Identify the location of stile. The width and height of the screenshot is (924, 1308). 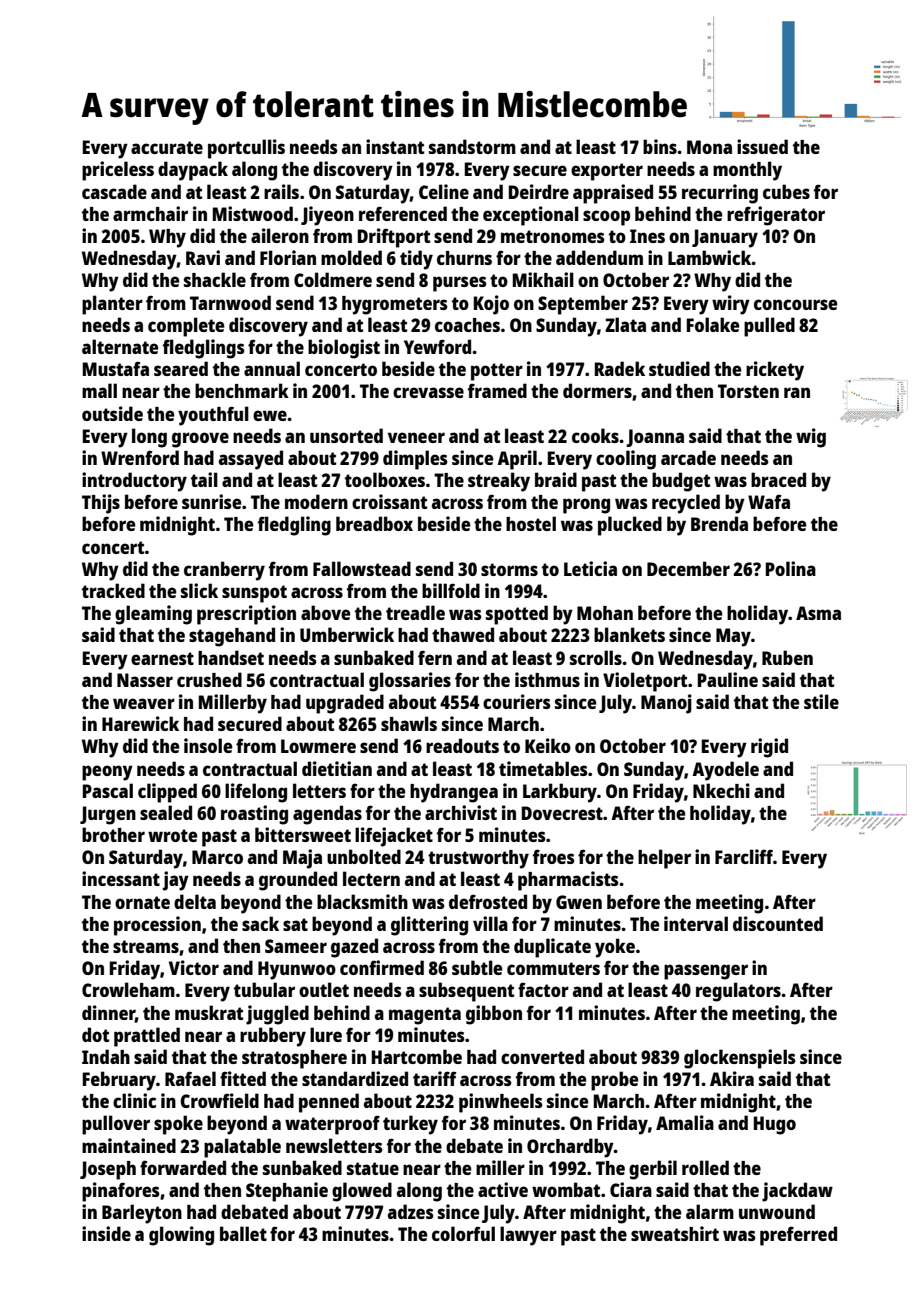
(821, 701).
